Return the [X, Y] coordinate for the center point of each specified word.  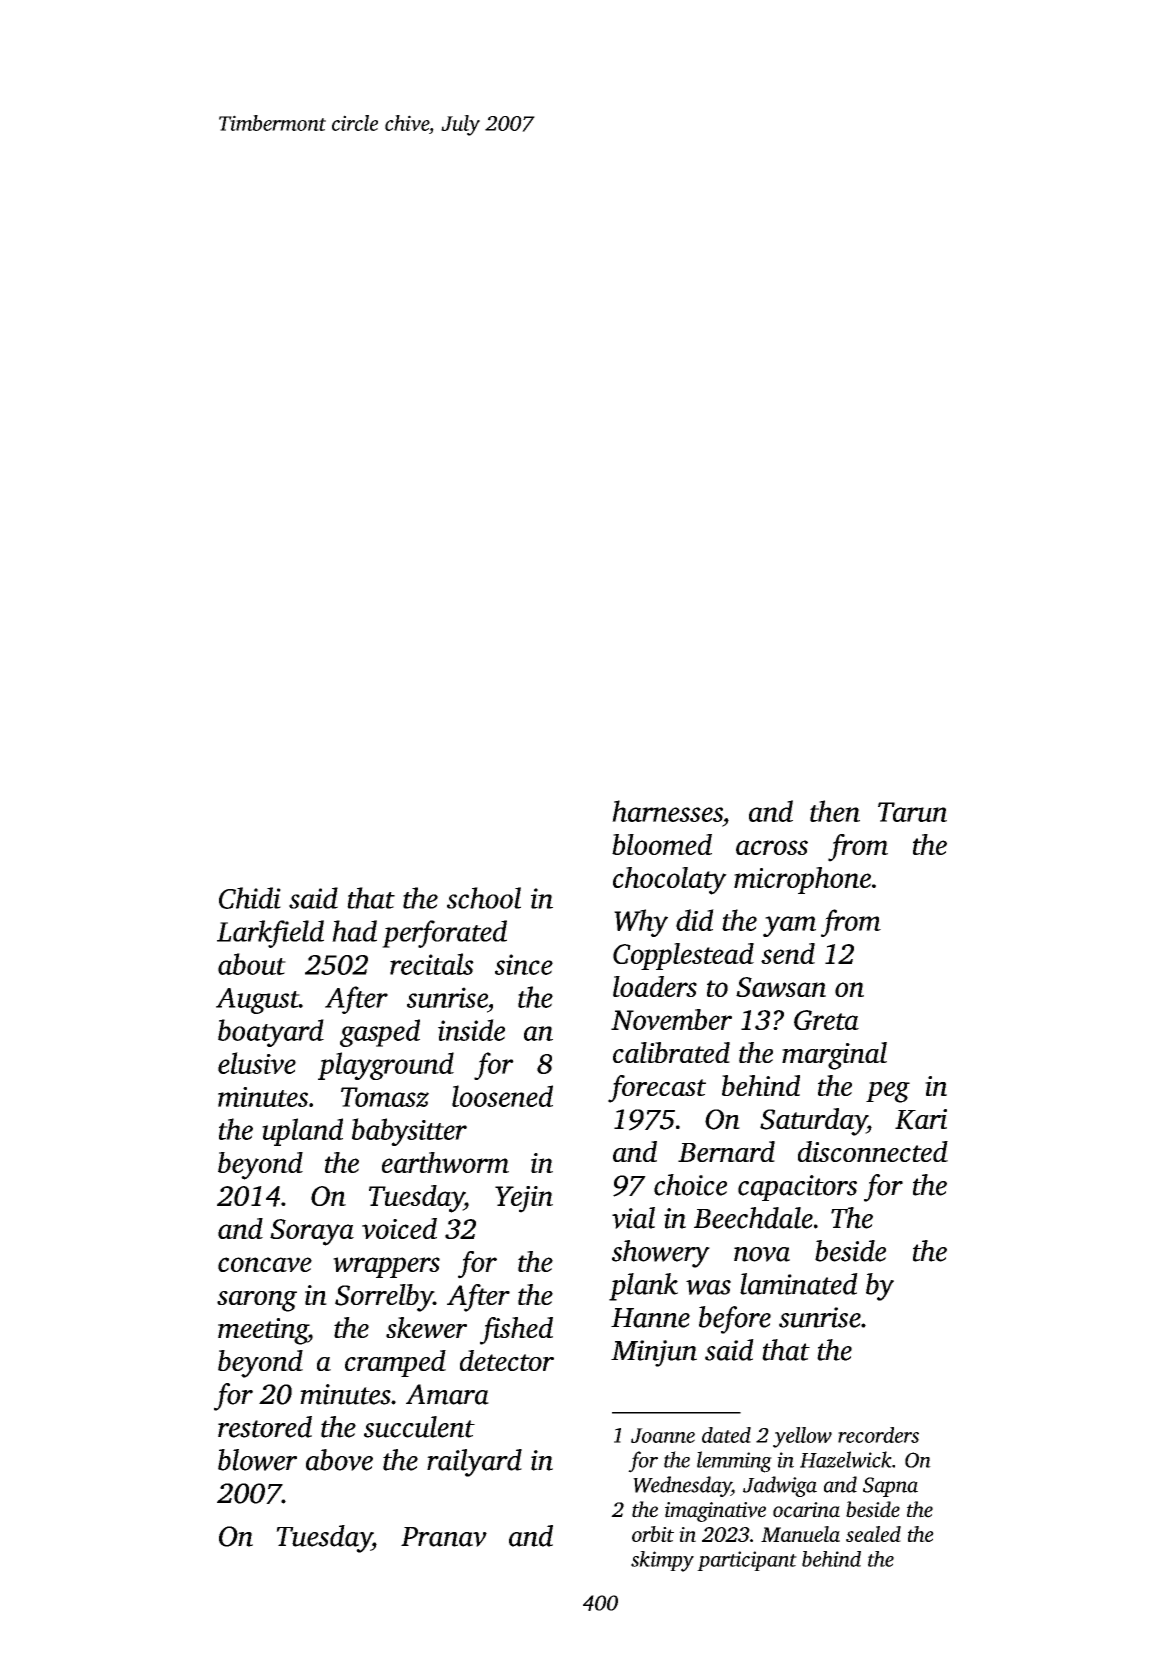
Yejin [524, 1199]
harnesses [667, 811]
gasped [380, 1033]
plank [643, 1287]
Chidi [250, 898]
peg [888, 1092]
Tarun [912, 812]
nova [762, 1254]
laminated [799, 1284]
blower [257, 1460]
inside [471, 1030]
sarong [257, 1301]
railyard [474, 1463]
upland [302, 1132]
